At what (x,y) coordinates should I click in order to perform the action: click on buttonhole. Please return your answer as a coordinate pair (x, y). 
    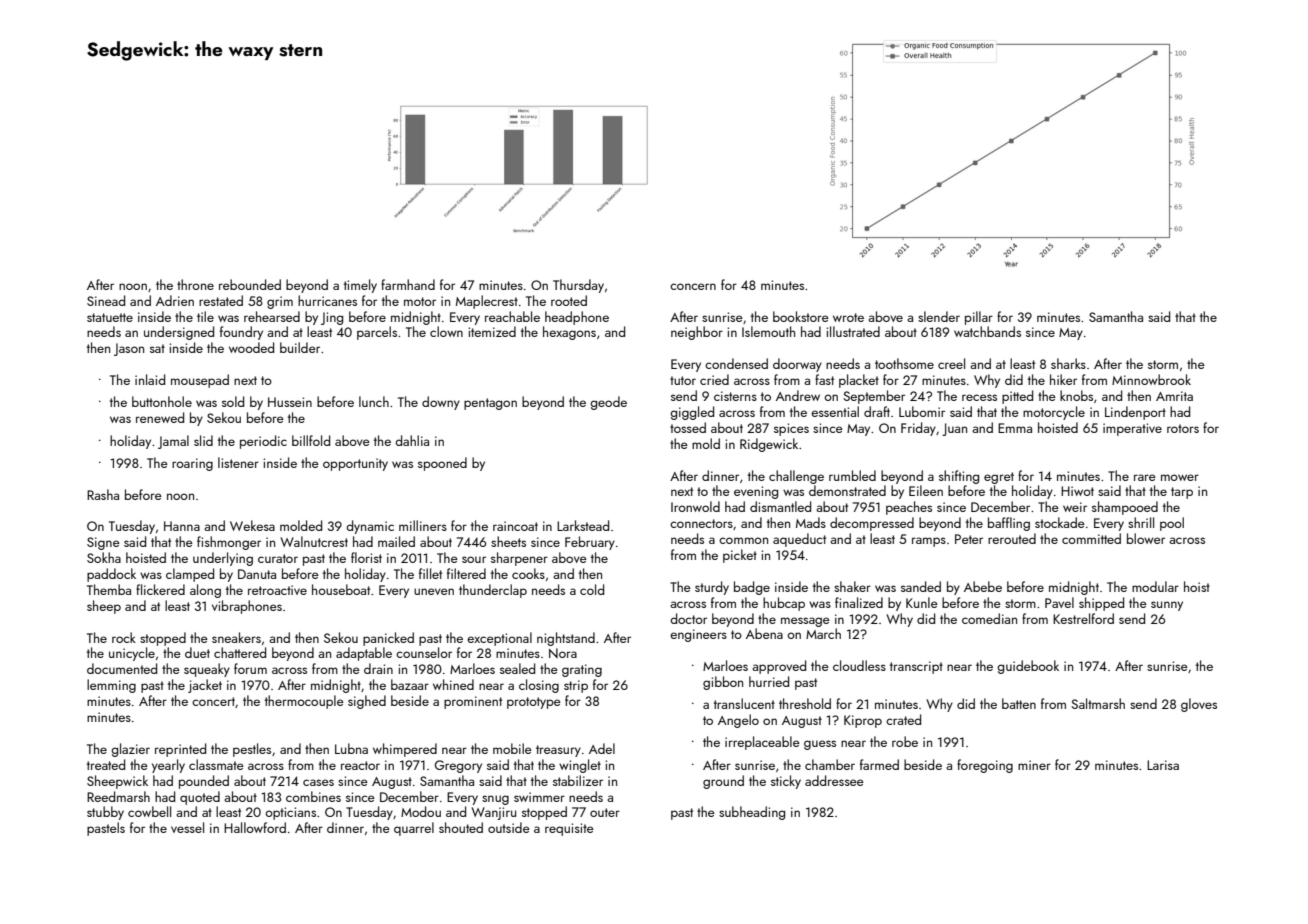
    Looking at the image, I should click on (162, 401).
